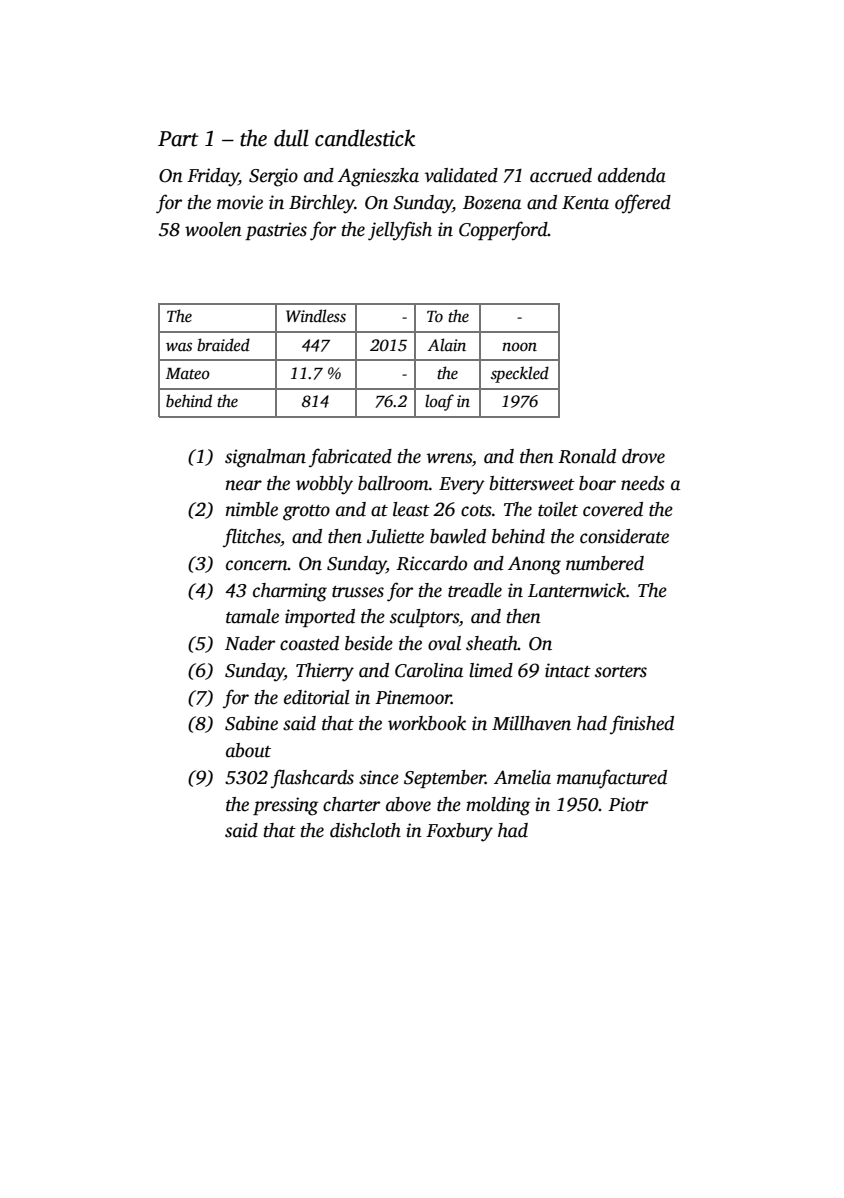 The image size is (844, 1198). What do you see at coordinates (188, 374) in the page?
I see `Mateo` at bounding box center [188, 374].
